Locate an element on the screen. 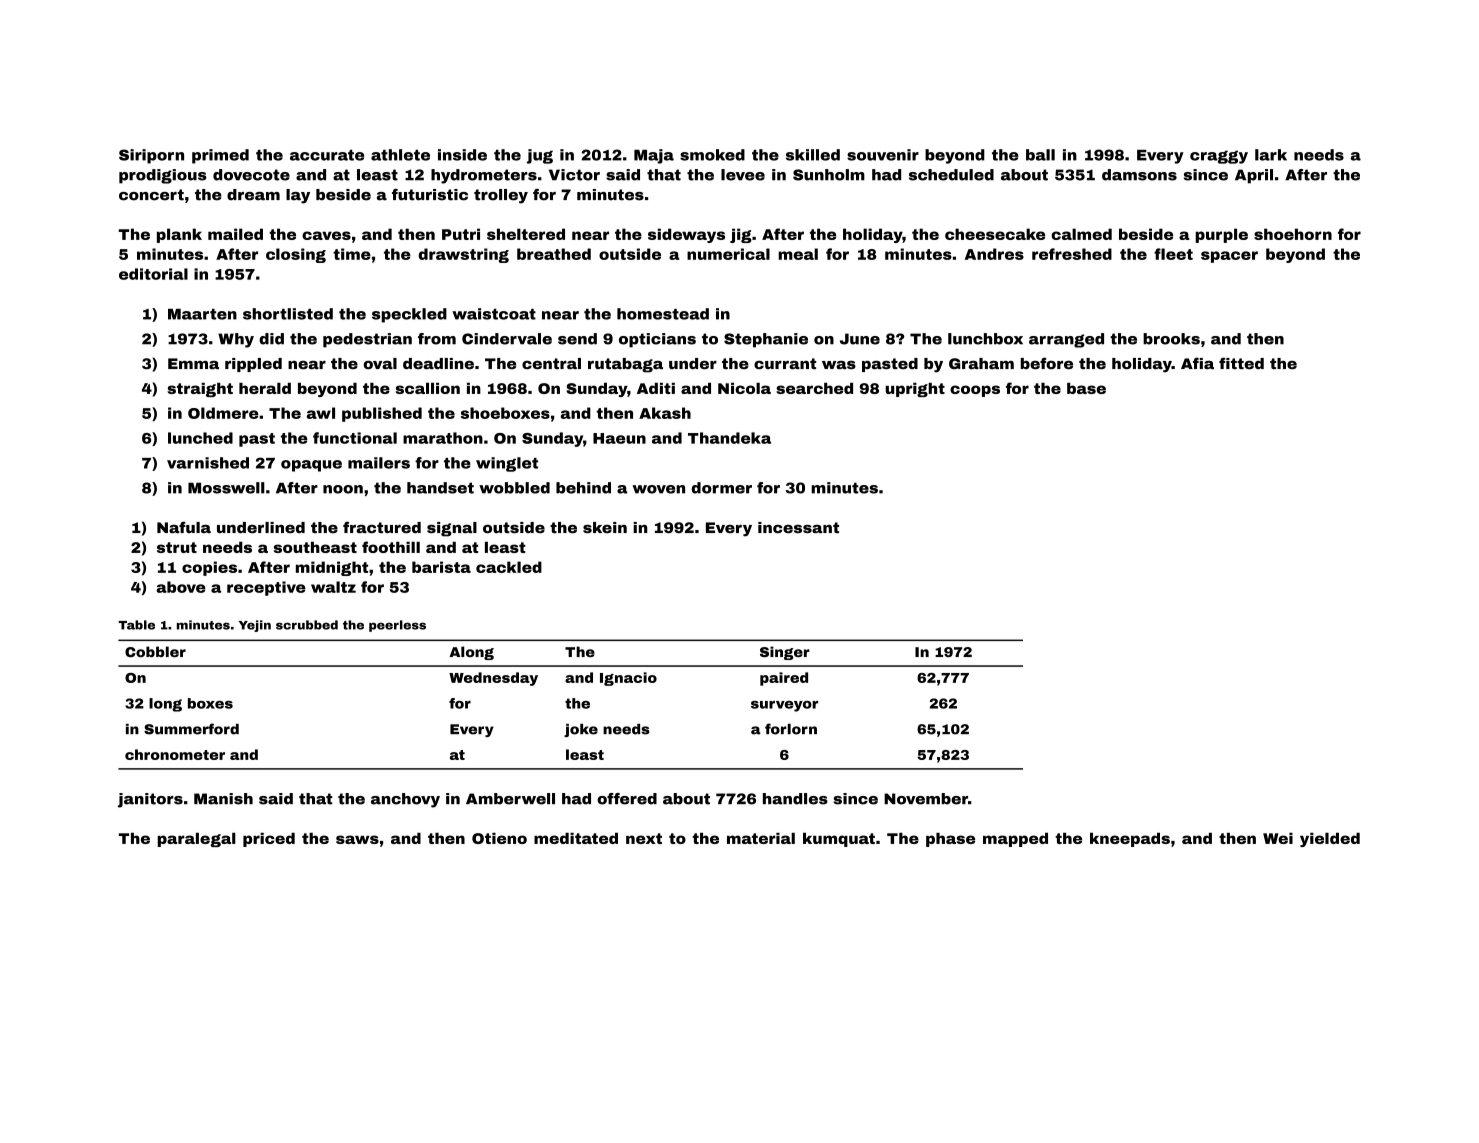  yielded is located at coordinates (1330, 840).
